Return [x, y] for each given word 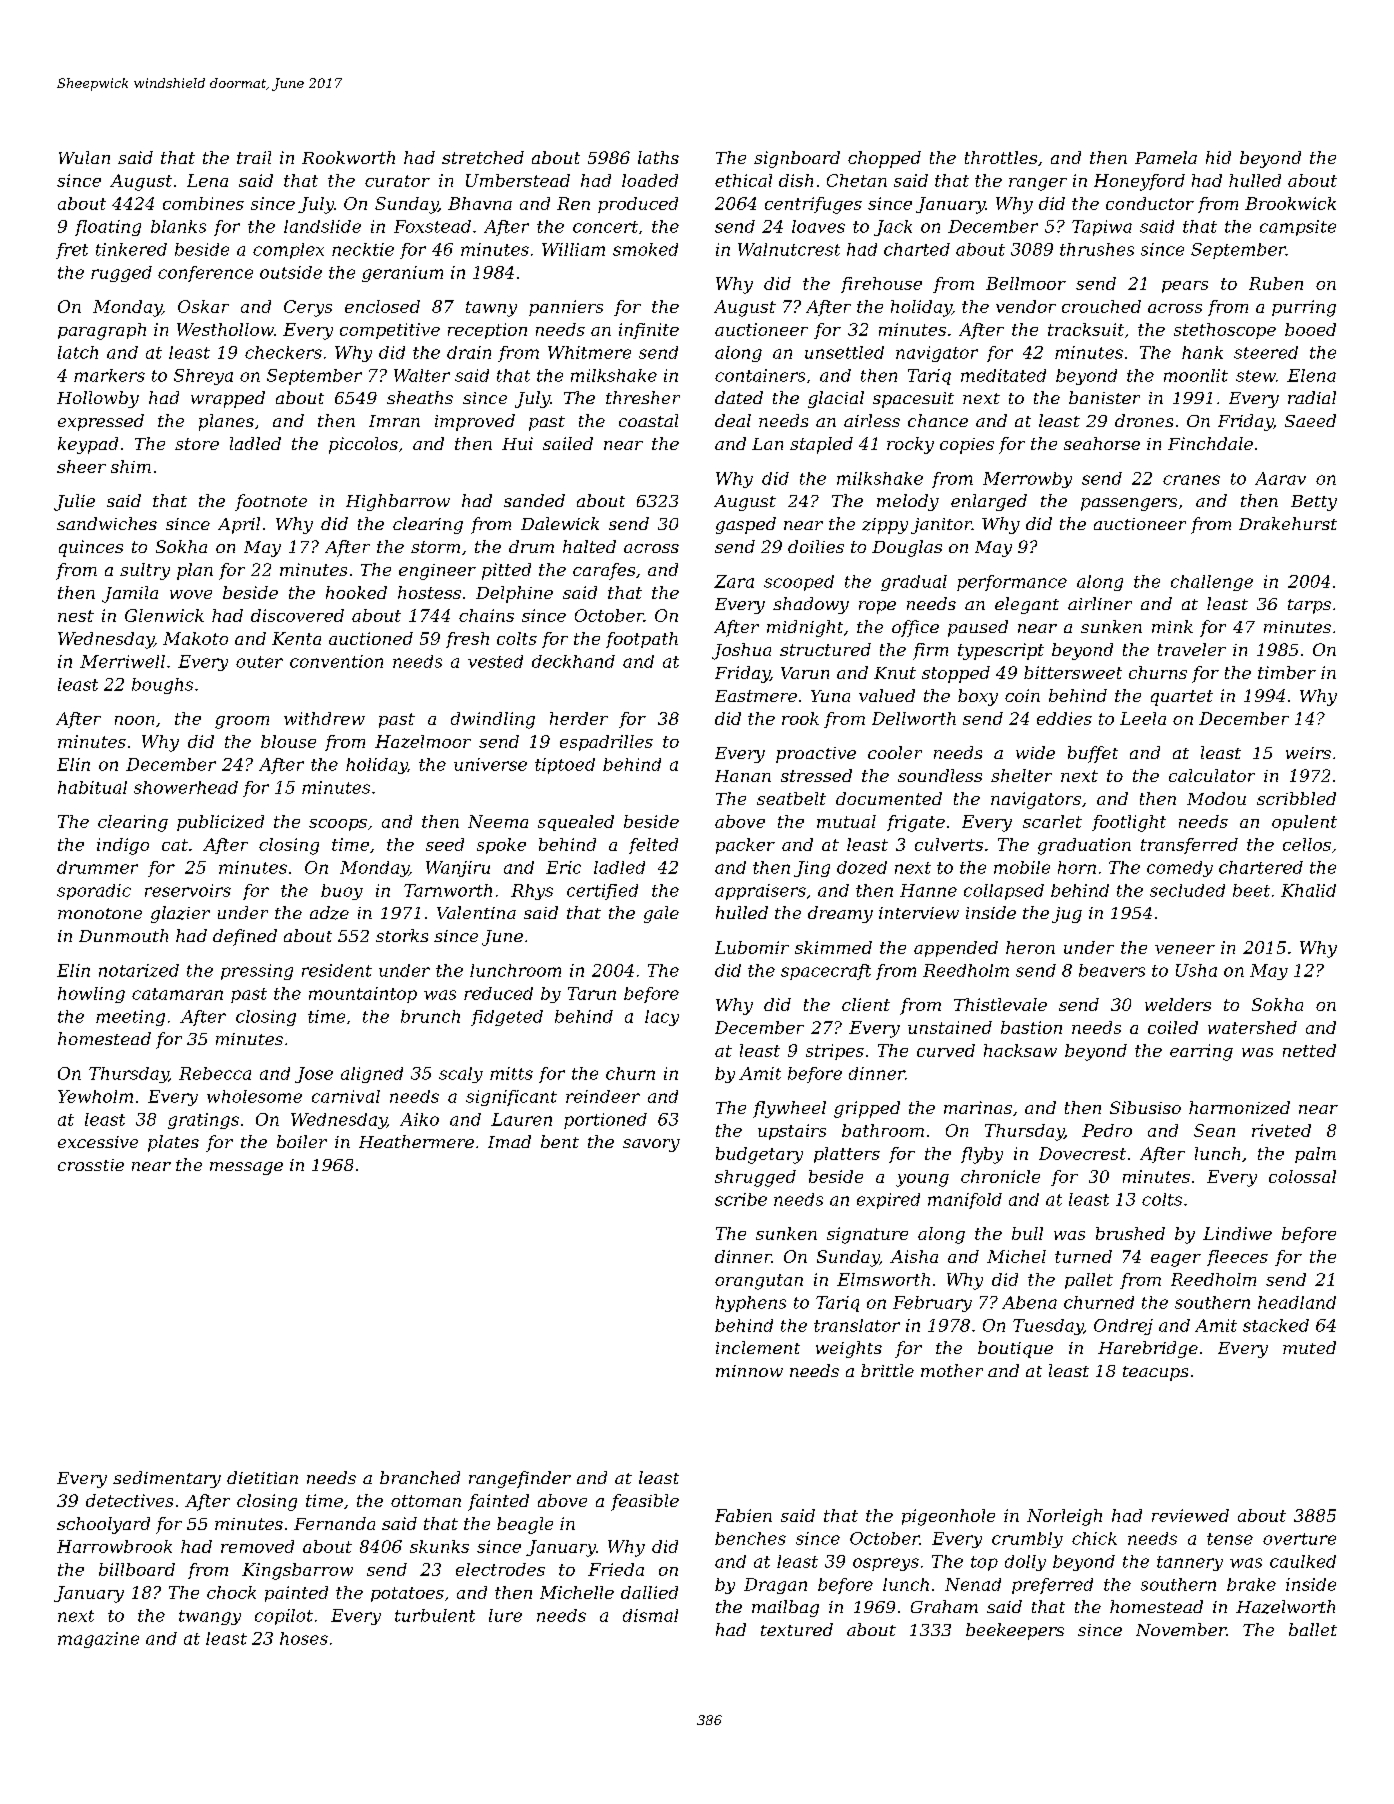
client [866, 1004]
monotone [100, 913]
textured [797, 1629]
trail [254, 157]
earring [1201, 1052]
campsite [1298, 228]
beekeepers [1015, 1631]
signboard [797, 159]
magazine [98, 1640]
